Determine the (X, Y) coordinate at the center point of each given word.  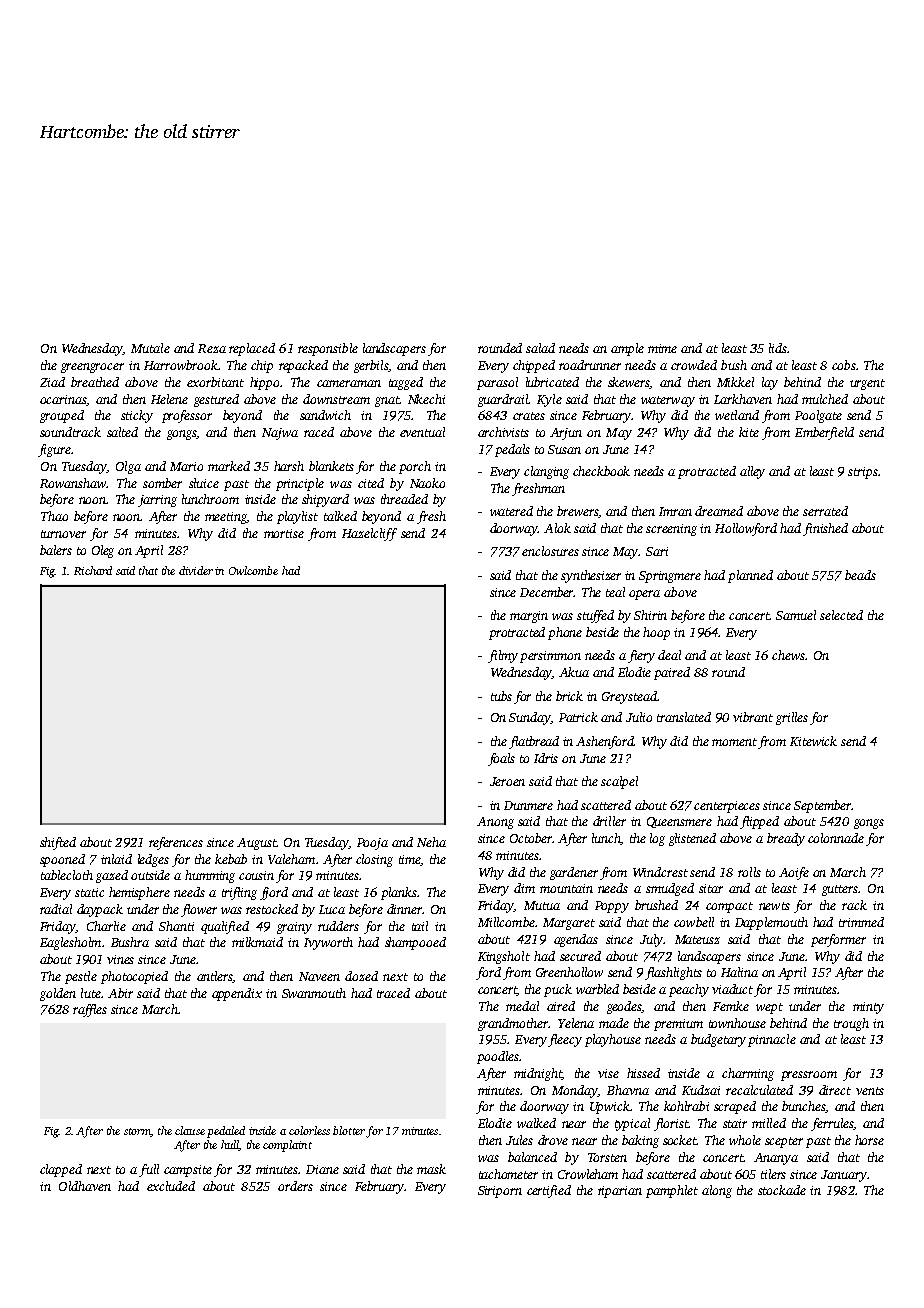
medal (522, 1006)
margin (529, 617)
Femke (731, 1006)
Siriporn (500, 1192)
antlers (215, 977)
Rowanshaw (73, 483)
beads (860, 575)
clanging (546, 472)
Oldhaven (85, 1186)
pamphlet (672, 1191)
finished (825, 529)
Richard (93, 570)
